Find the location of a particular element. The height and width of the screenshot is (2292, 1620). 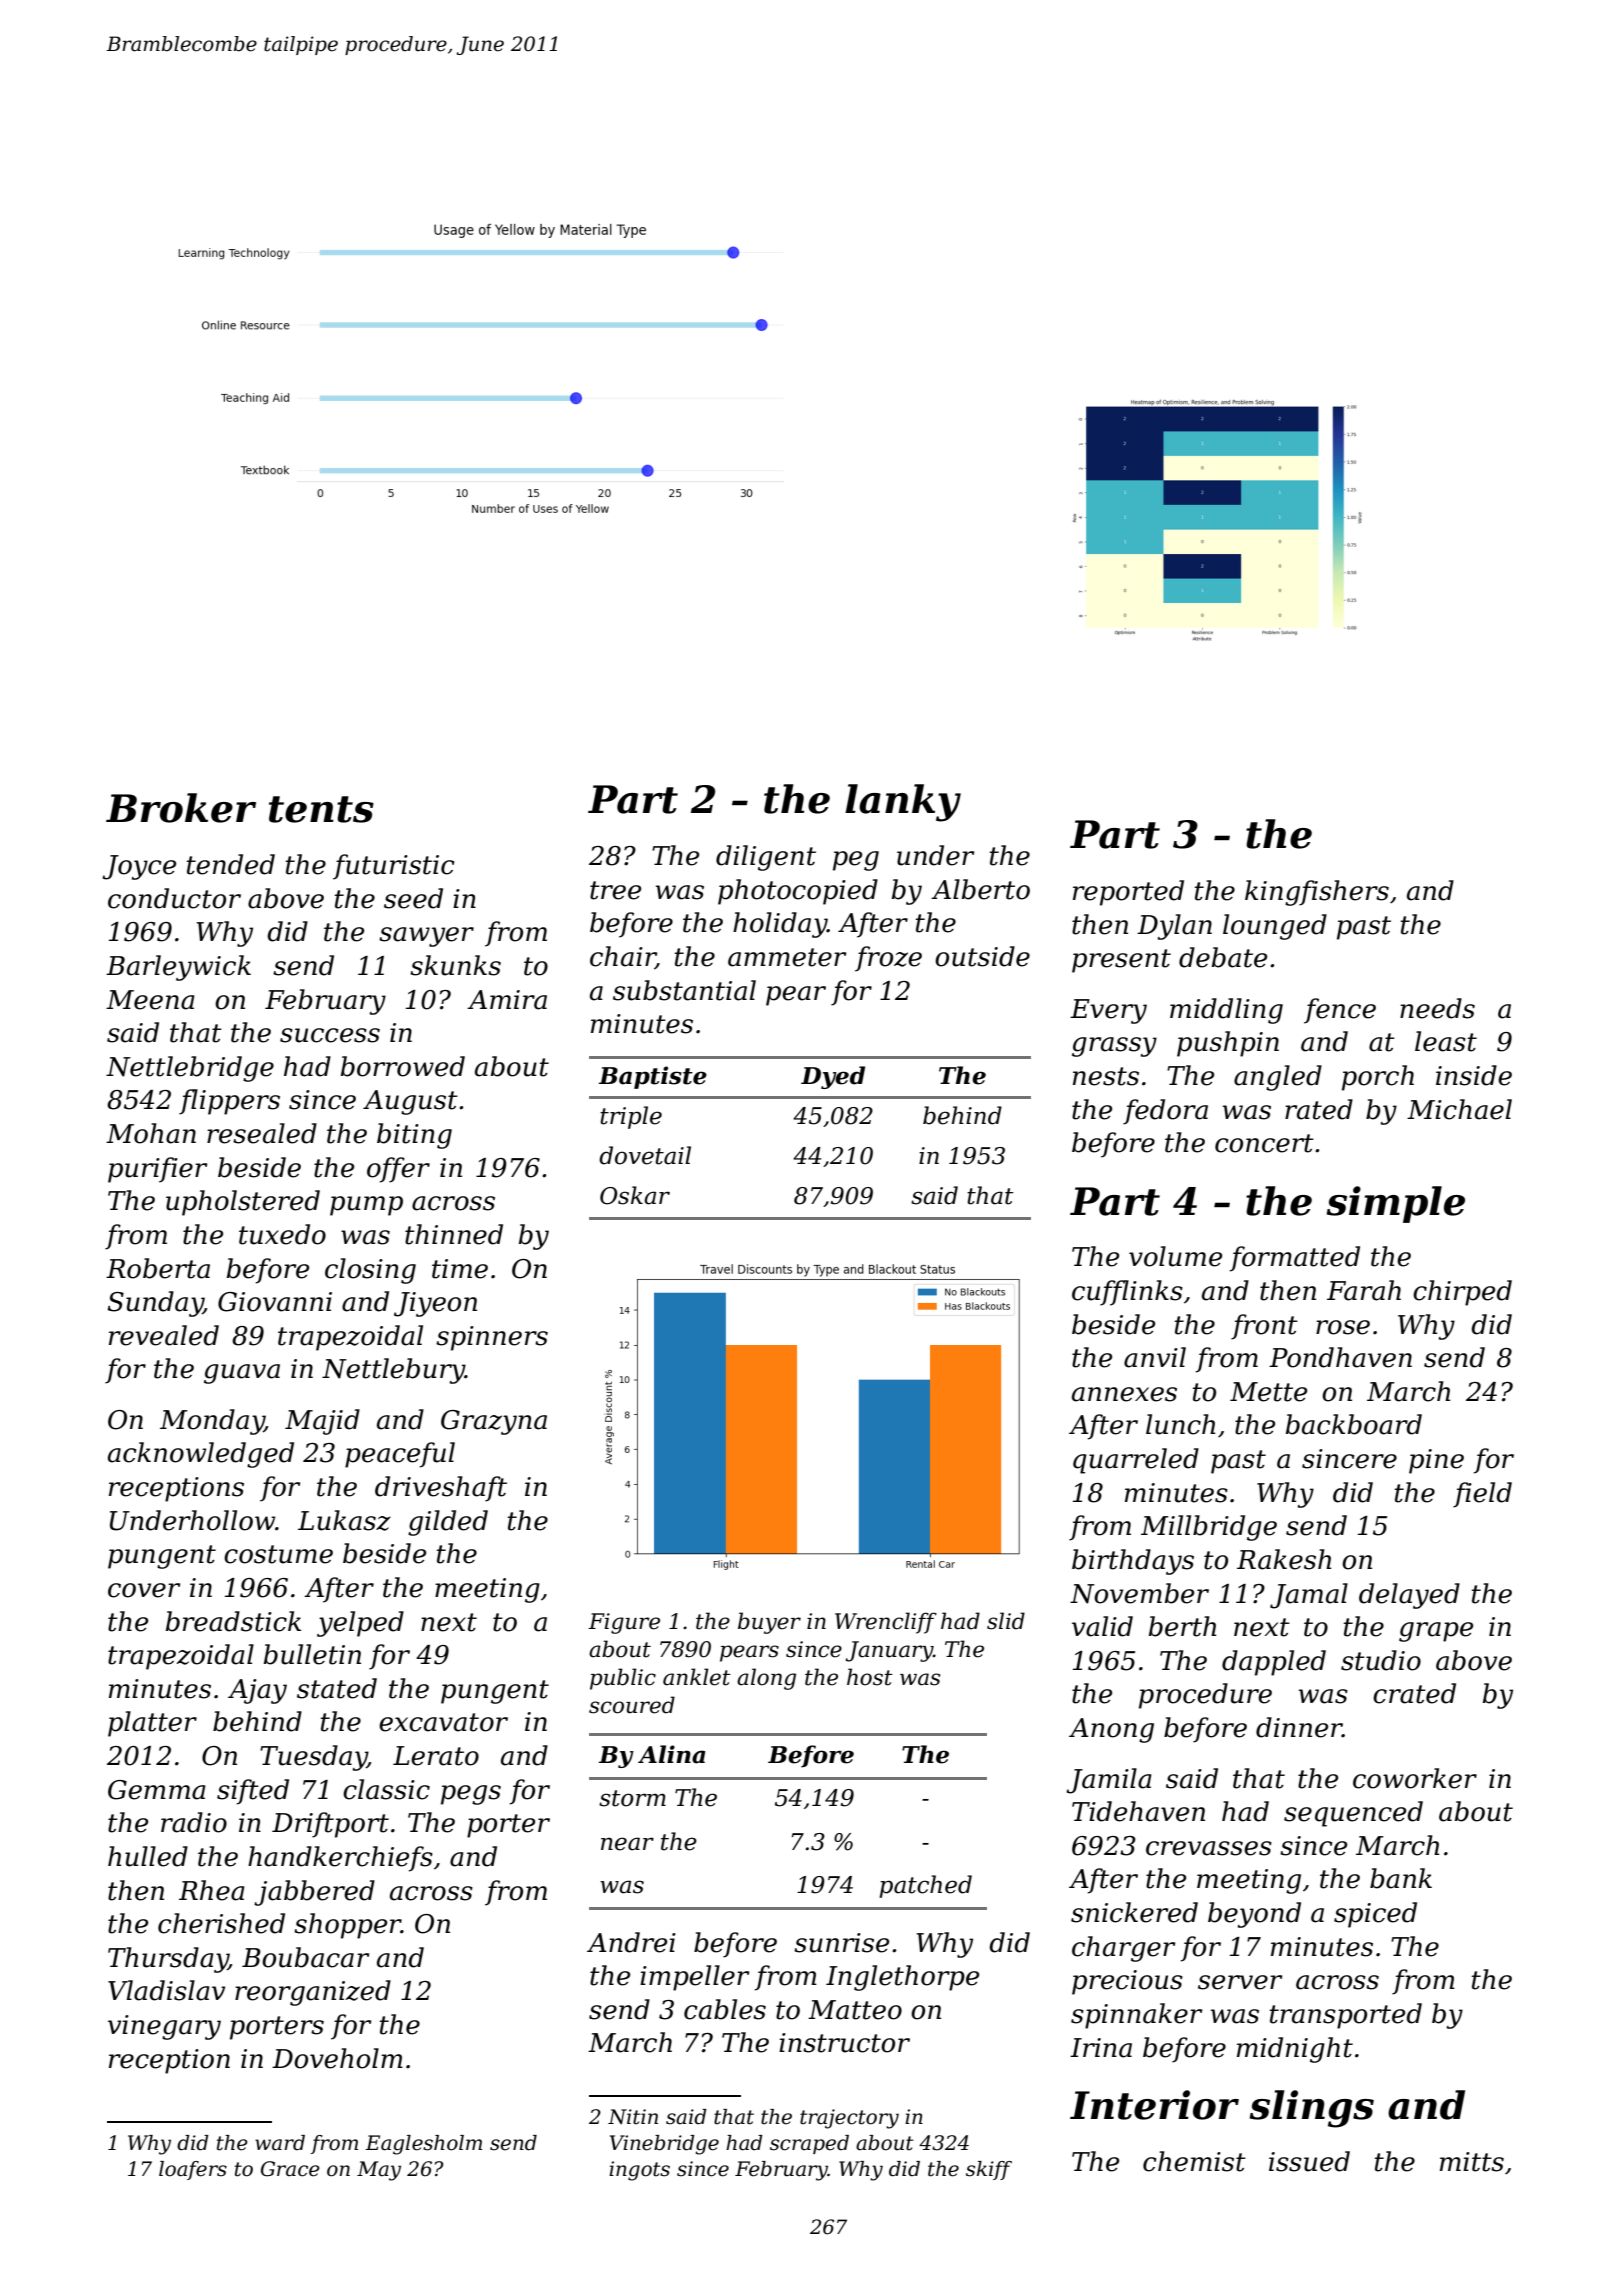

Eaglesholm is located at coordinates (423, 2145).
